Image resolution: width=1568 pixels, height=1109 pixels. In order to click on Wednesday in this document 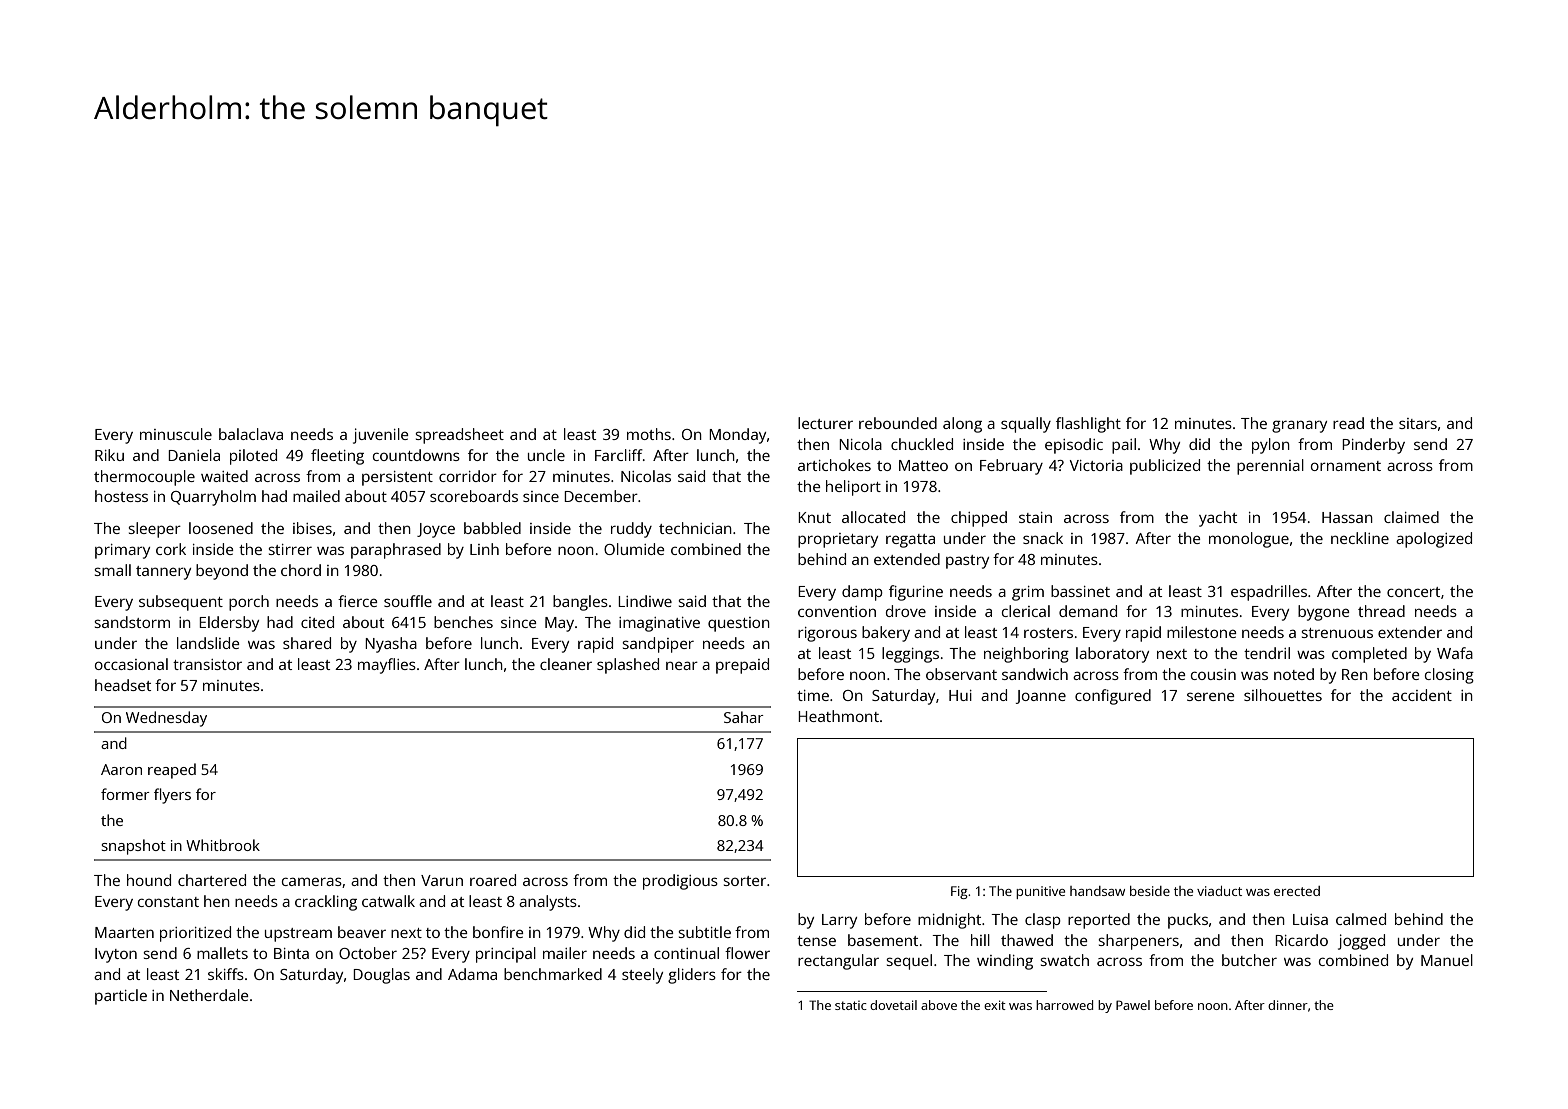, I will do `click(166, 719)`.
